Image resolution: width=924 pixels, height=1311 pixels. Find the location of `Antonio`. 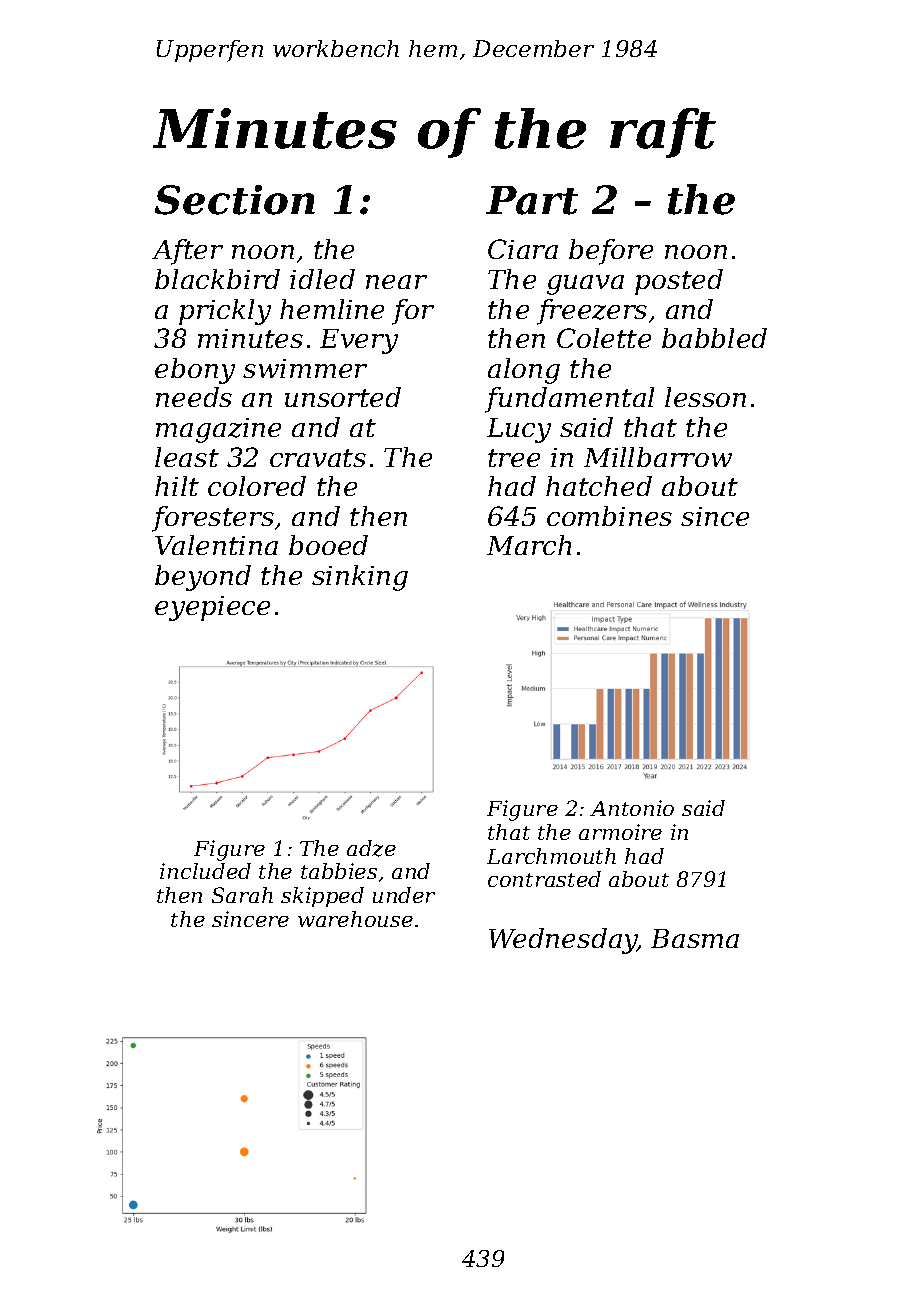

Antonio is located at coordinates (632, 808).
